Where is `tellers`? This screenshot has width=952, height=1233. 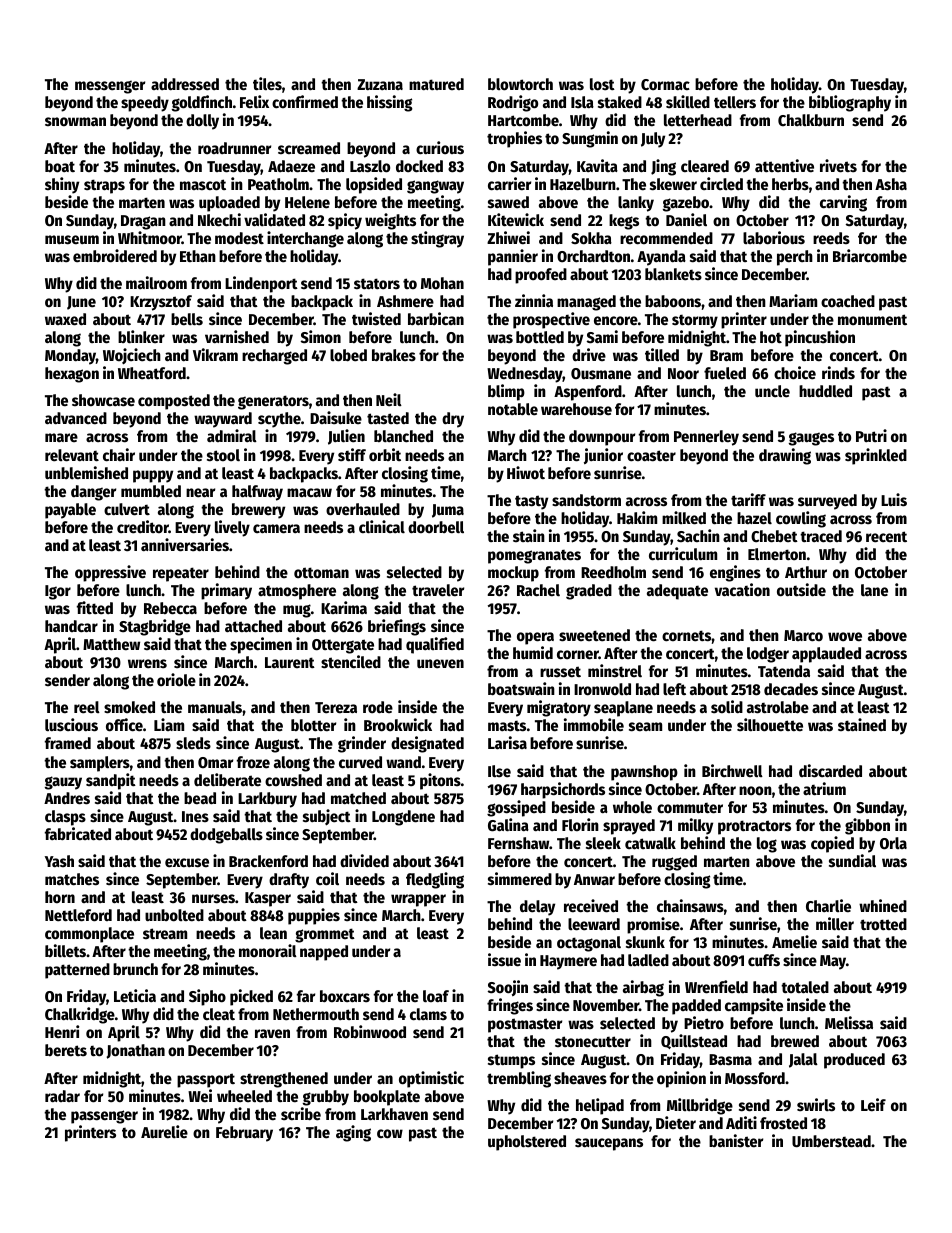
tellers is located at coordinates (735, 102).
